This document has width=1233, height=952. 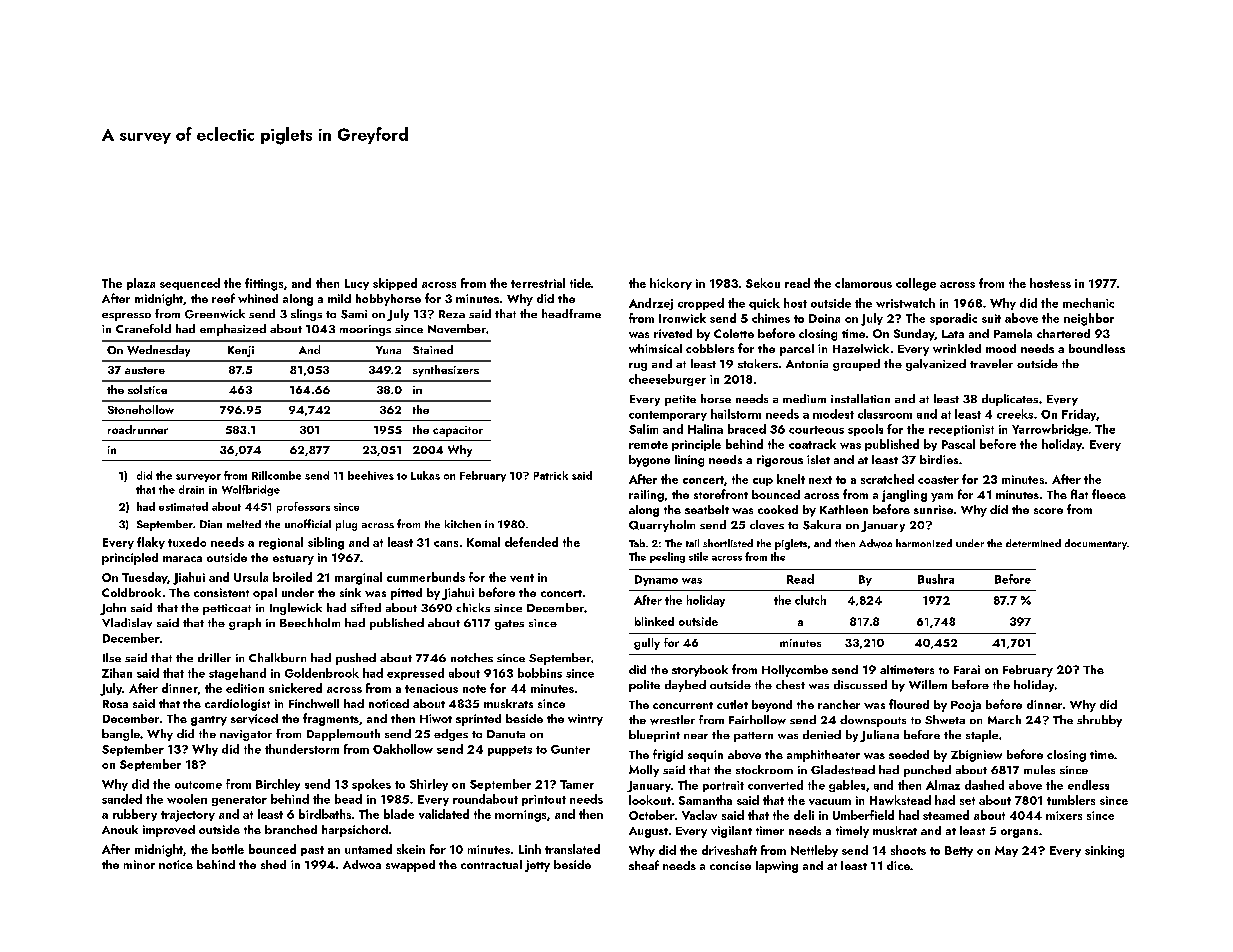 I want to click on Farai, so click(x=967, y=669).
